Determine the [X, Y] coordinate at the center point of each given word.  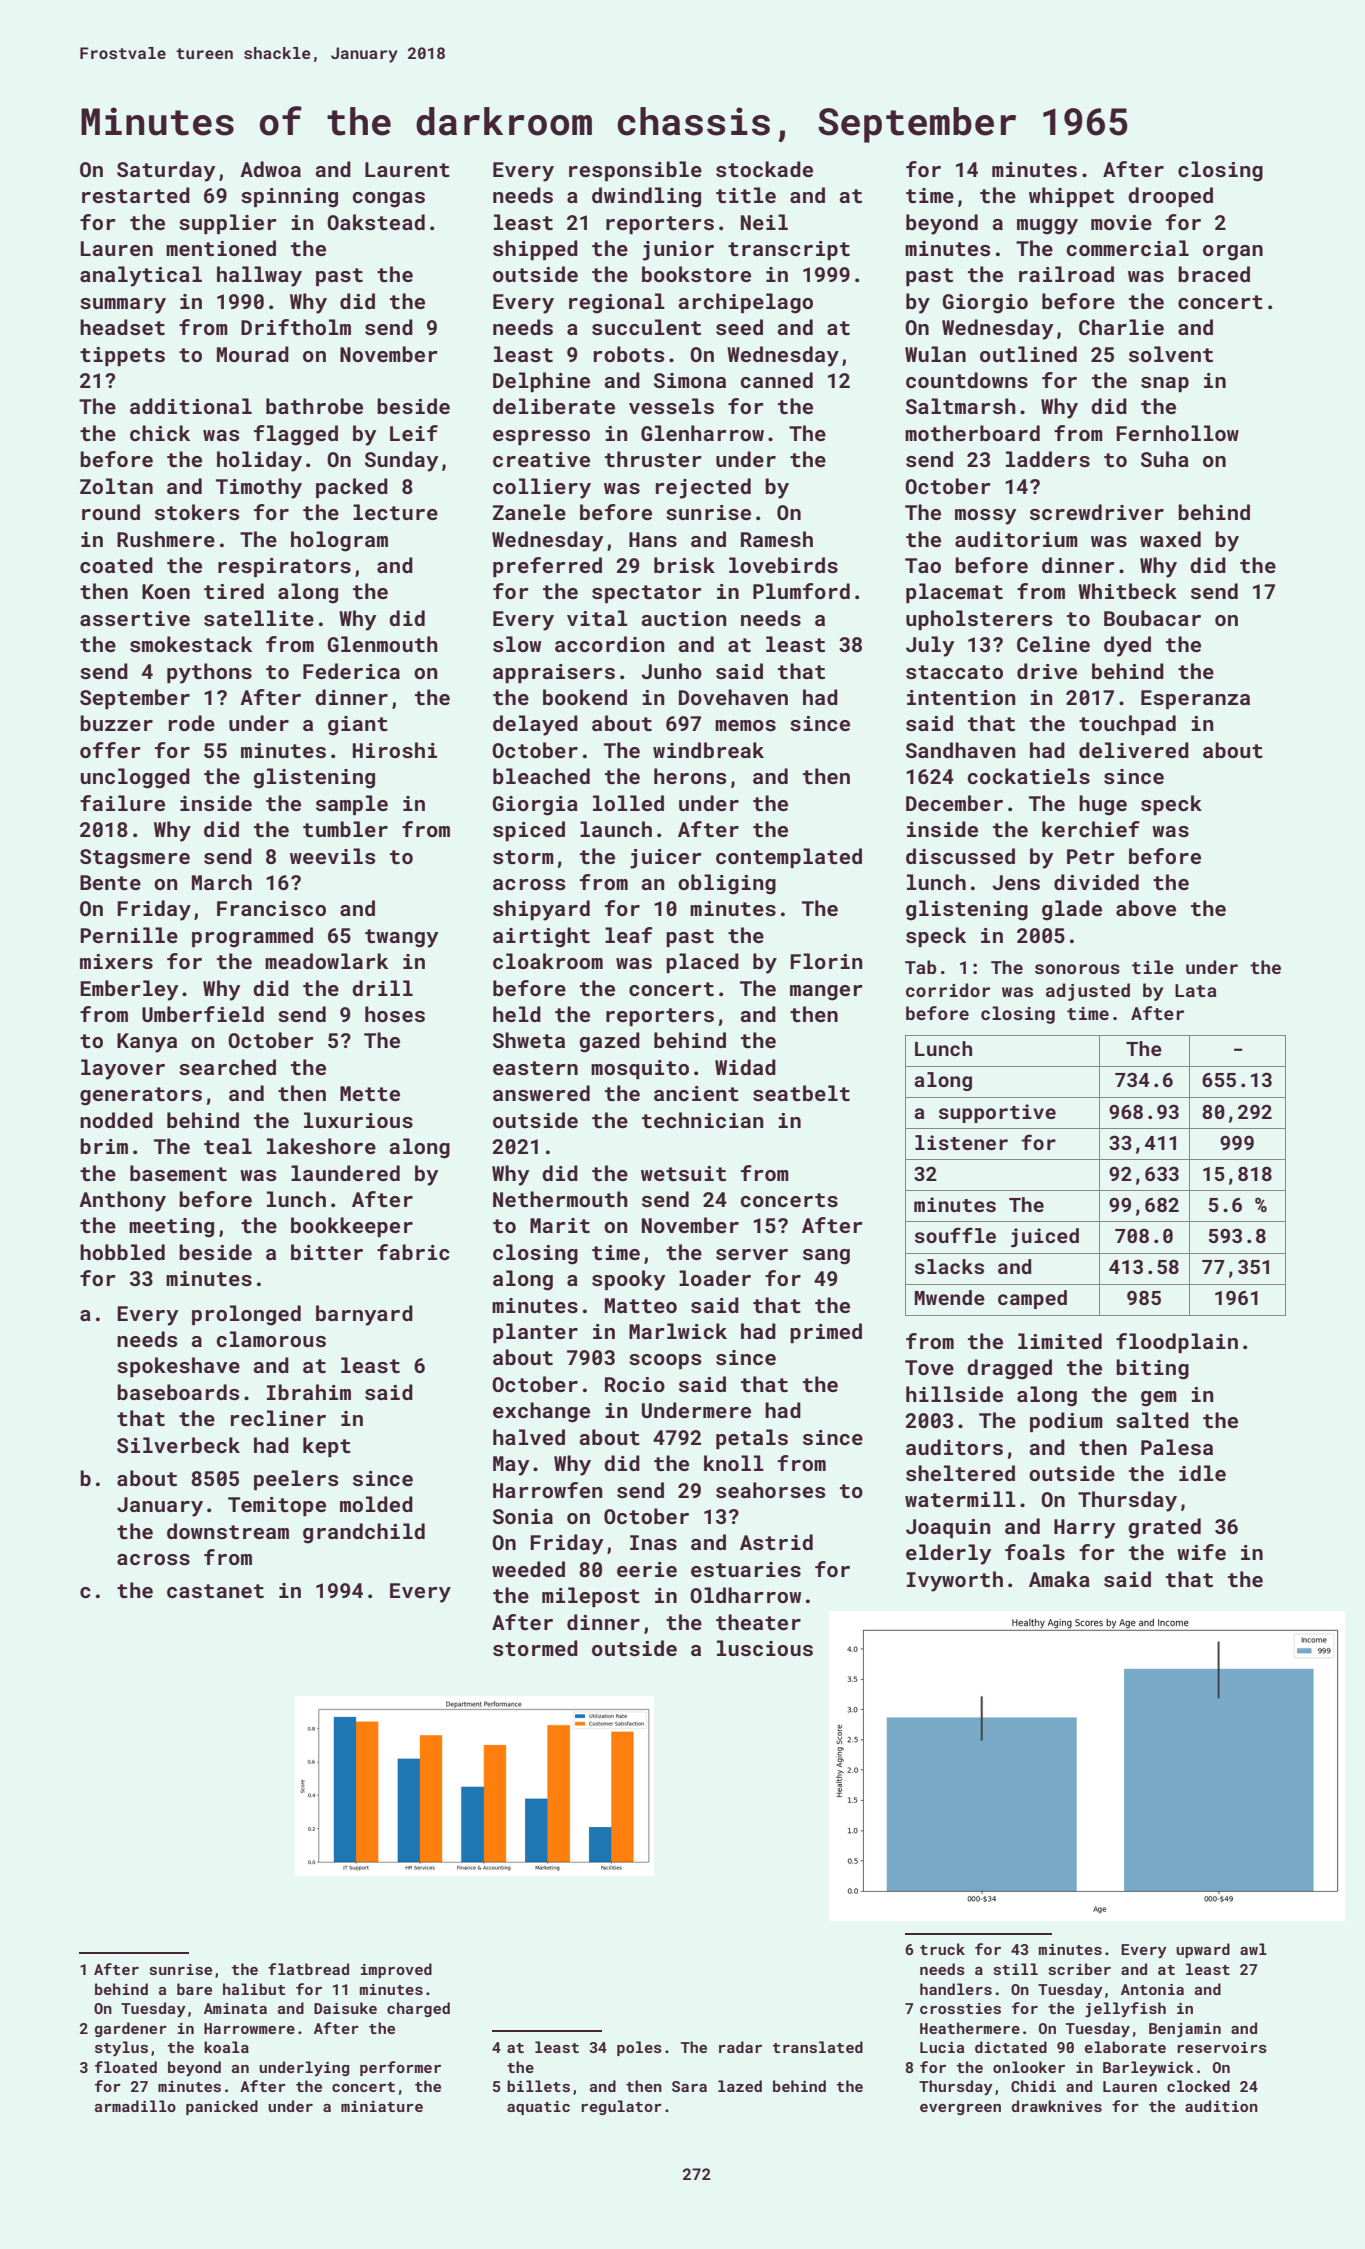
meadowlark [326, 961]
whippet [1071, 197]
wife [1201, 1552]
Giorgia [535, 806]
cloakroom [548, 961]
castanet [215, 1591]
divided [1096, 882]
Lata [1196, 990]
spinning [289, 198]
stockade [764, 169]
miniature [382, 2106]
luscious [765, 1648]
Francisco [271, 908]
